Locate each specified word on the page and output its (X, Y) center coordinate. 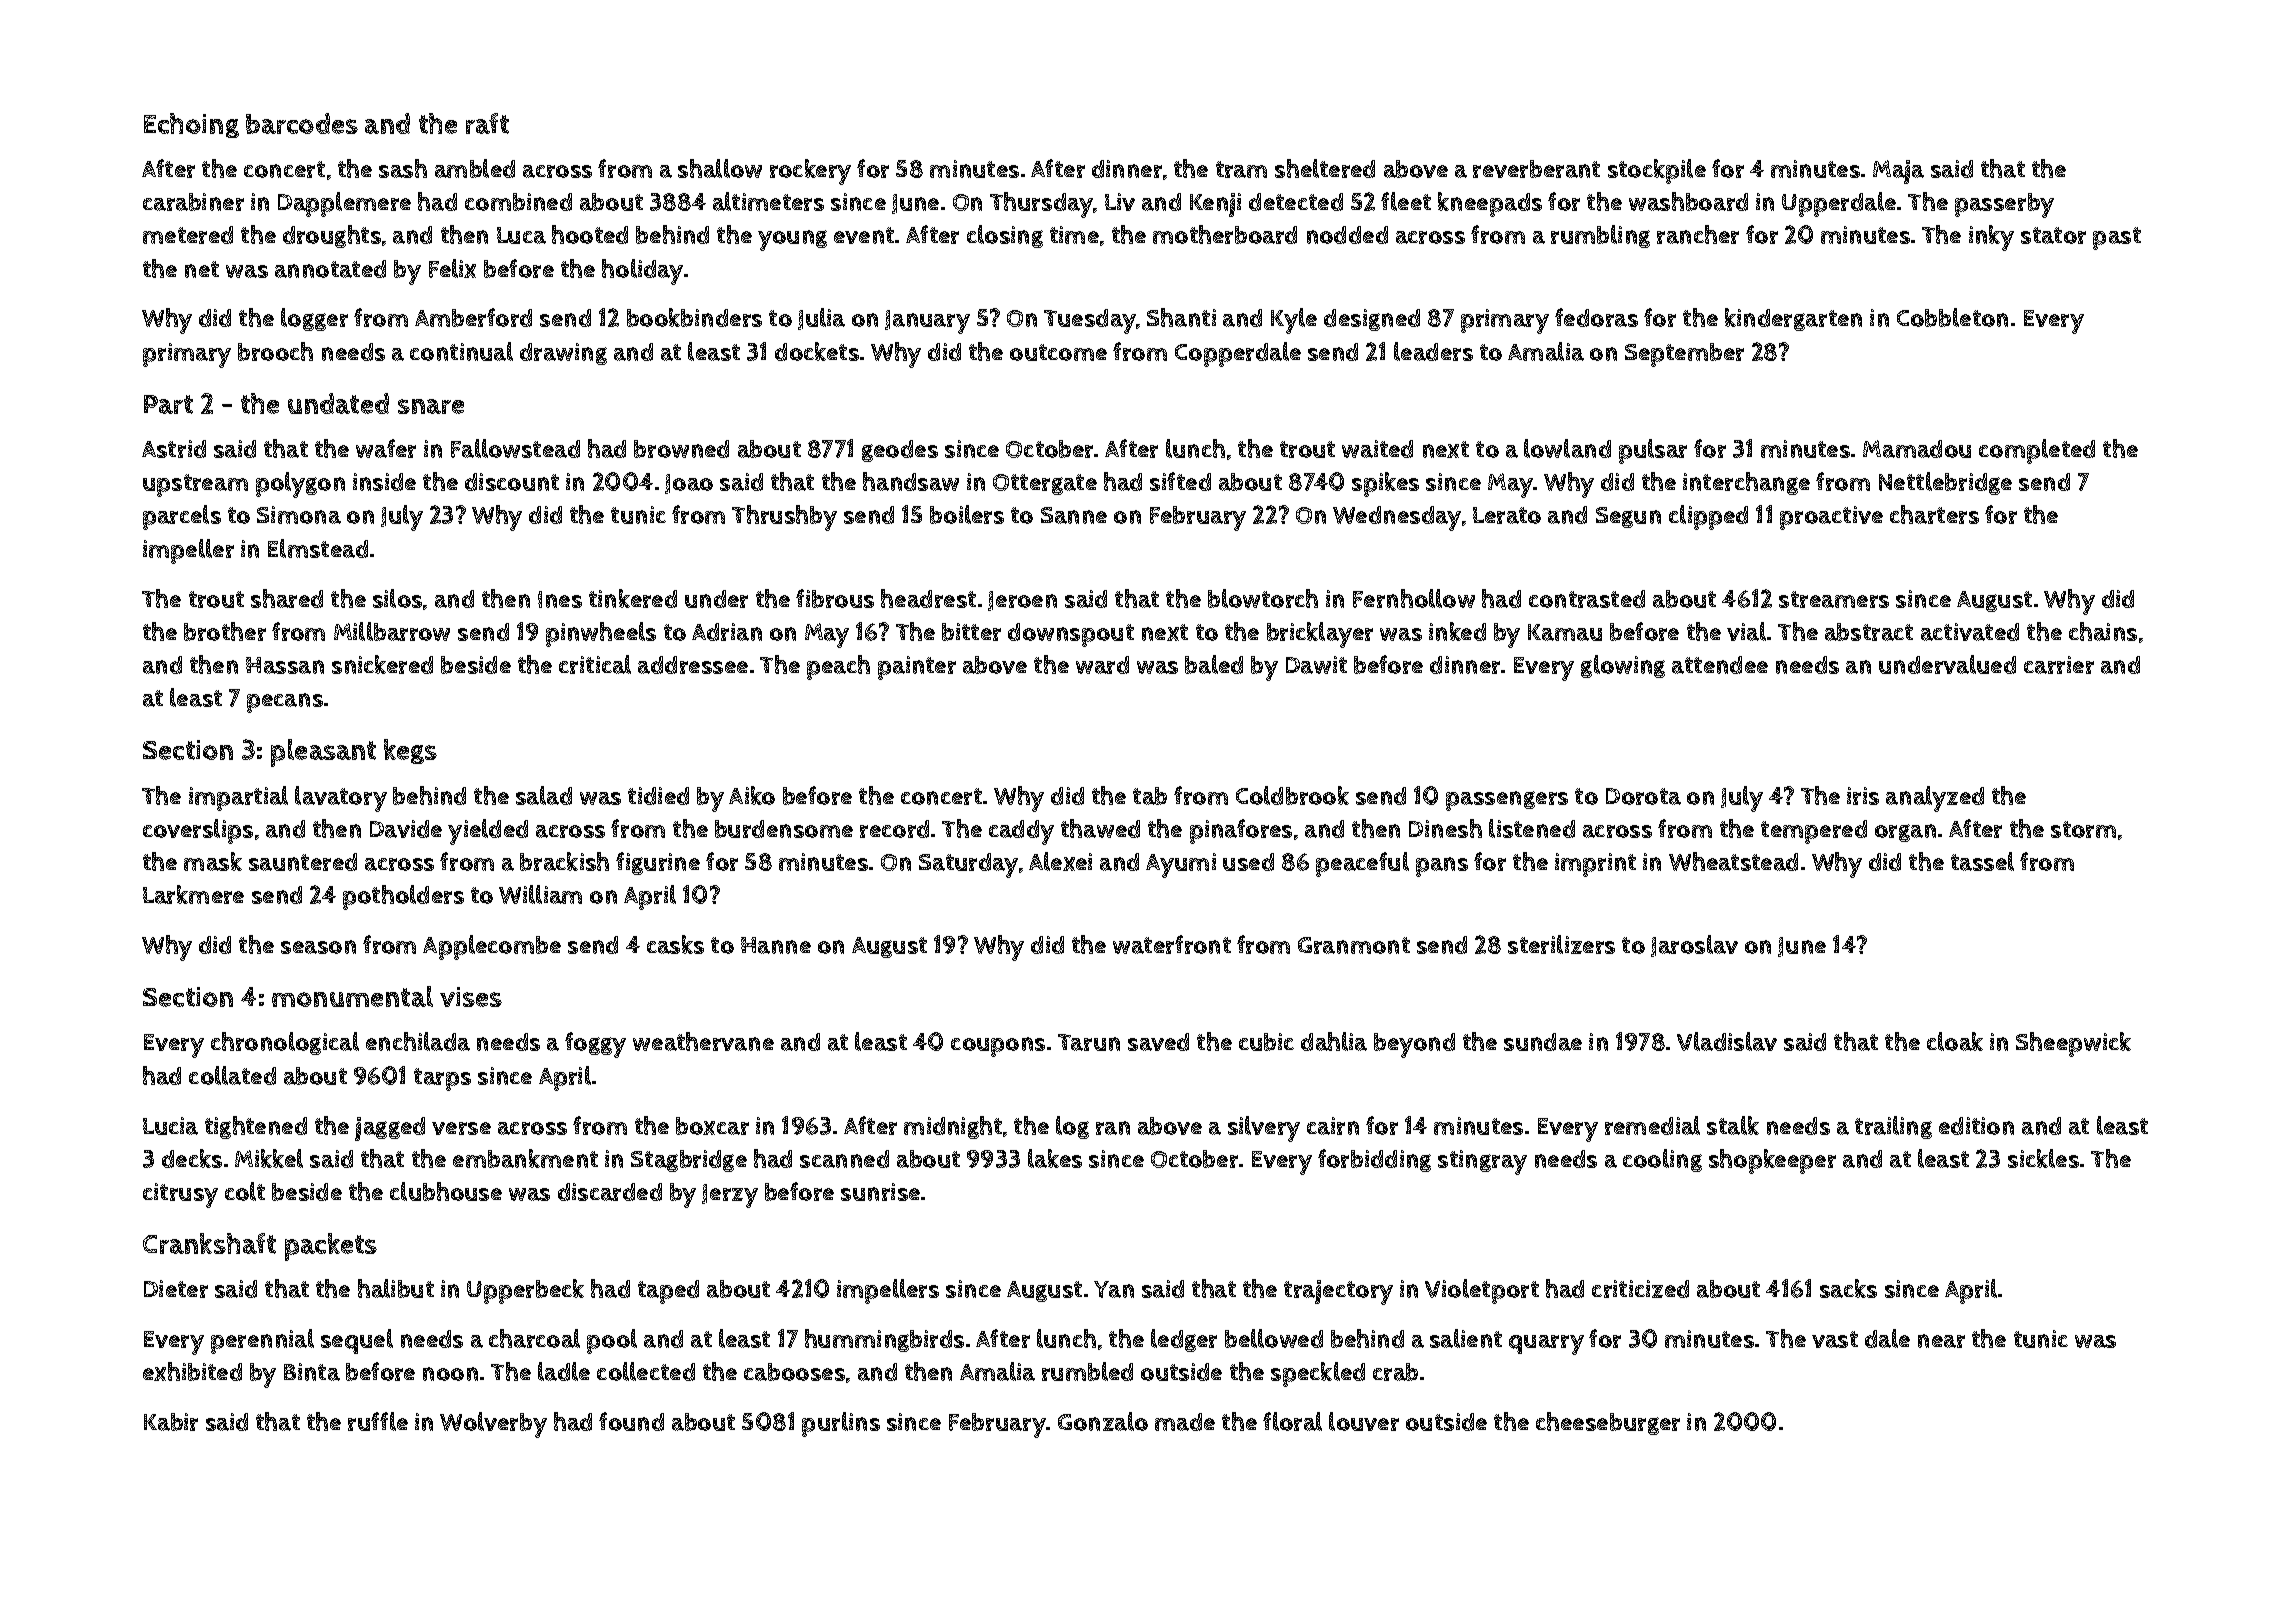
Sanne (1074, 515)
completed (2037, 451)
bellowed (1274, 1338)
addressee (693, 665)
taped (668, 1292)
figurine (658, 863)
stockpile (1657, 171)
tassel (1982, 861)
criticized (1640, 1289)
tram (1241, 169)
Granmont (1354, 945)
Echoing (191, 125)
